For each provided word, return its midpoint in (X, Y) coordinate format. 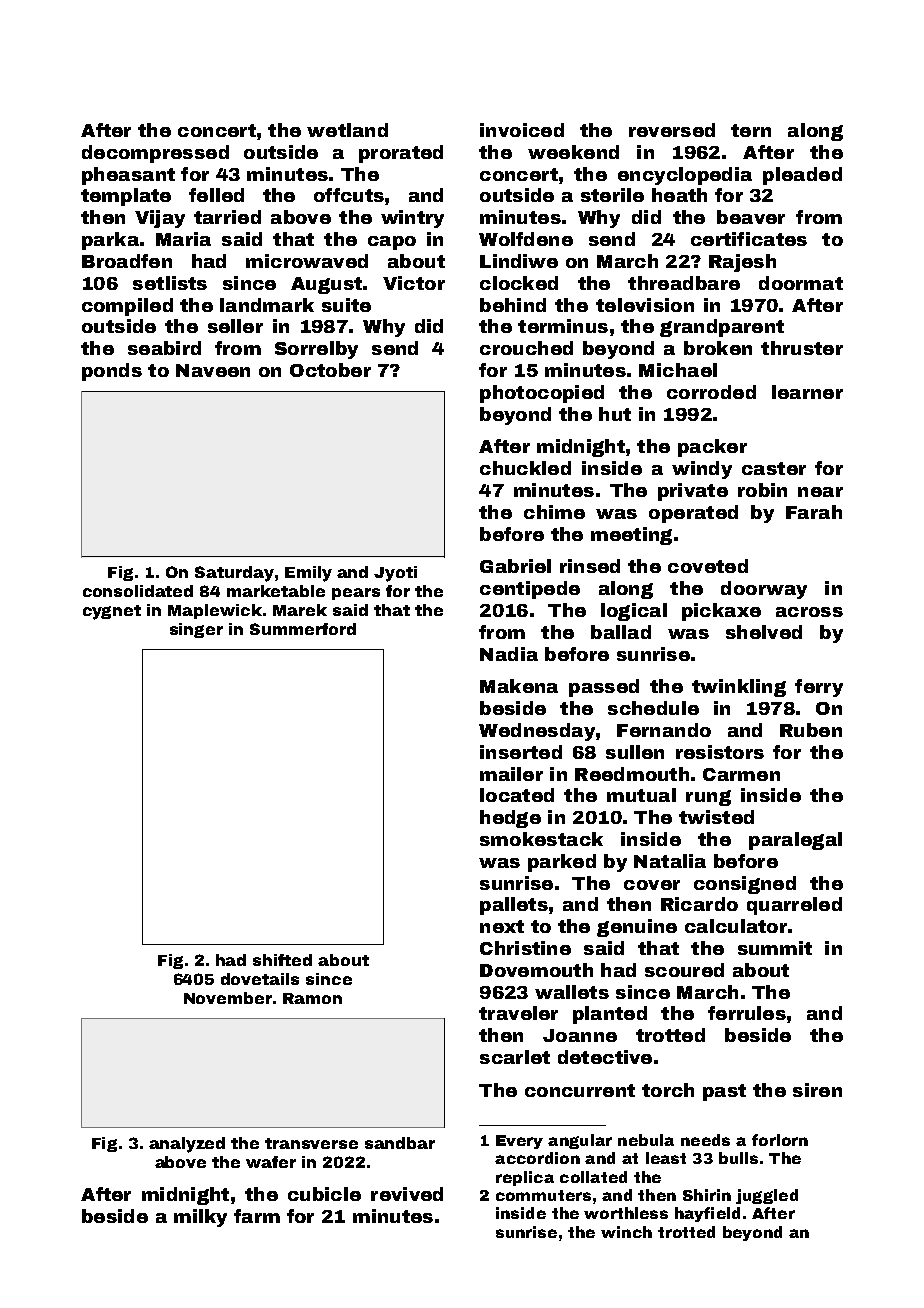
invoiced (522, 130)
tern (751, 130)
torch (668, 1090)
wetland (347, 130)
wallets (572, 992)
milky (200, 1218)
